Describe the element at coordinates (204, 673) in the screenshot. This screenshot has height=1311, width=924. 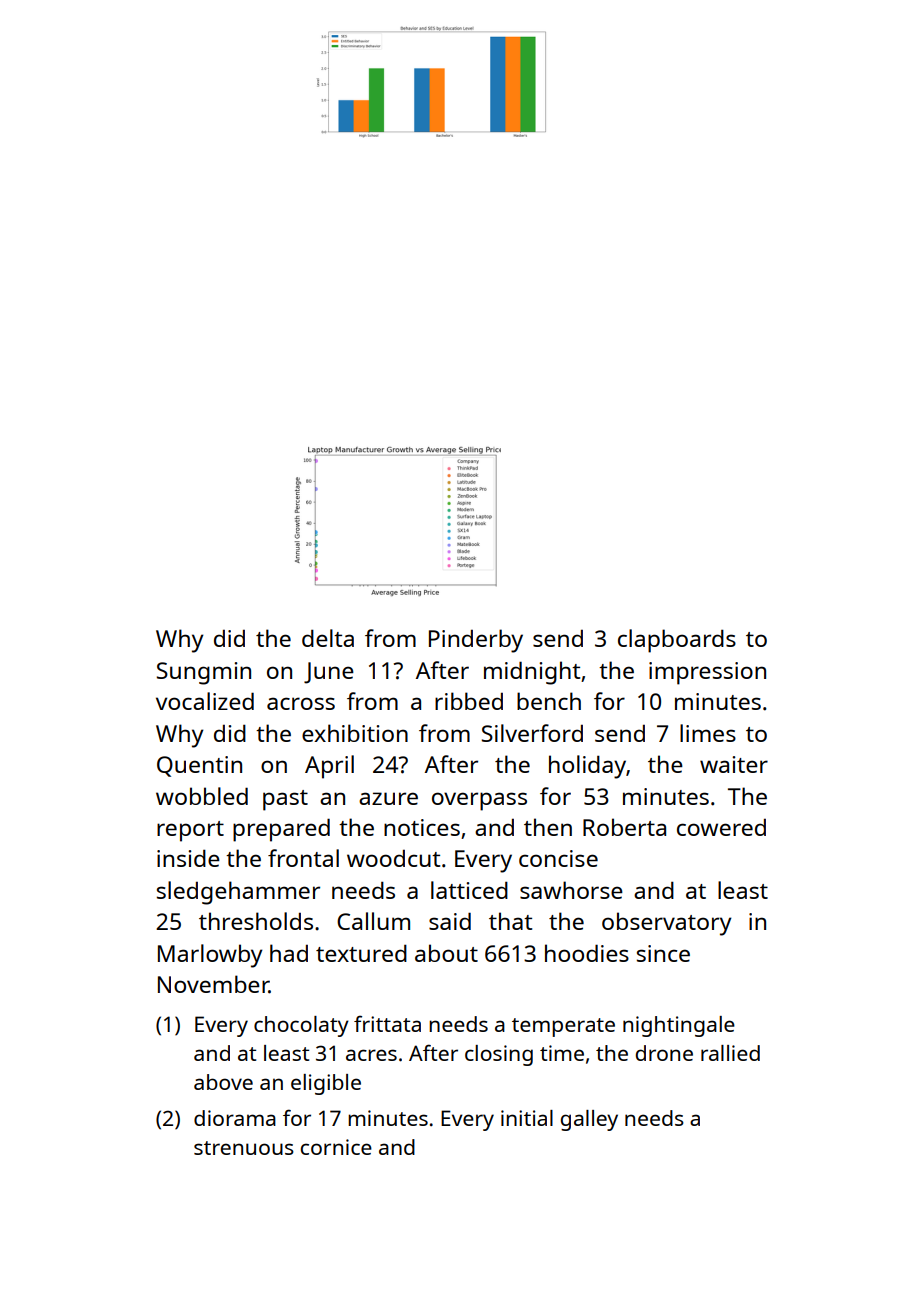
I see `Sungmin` at that location.
